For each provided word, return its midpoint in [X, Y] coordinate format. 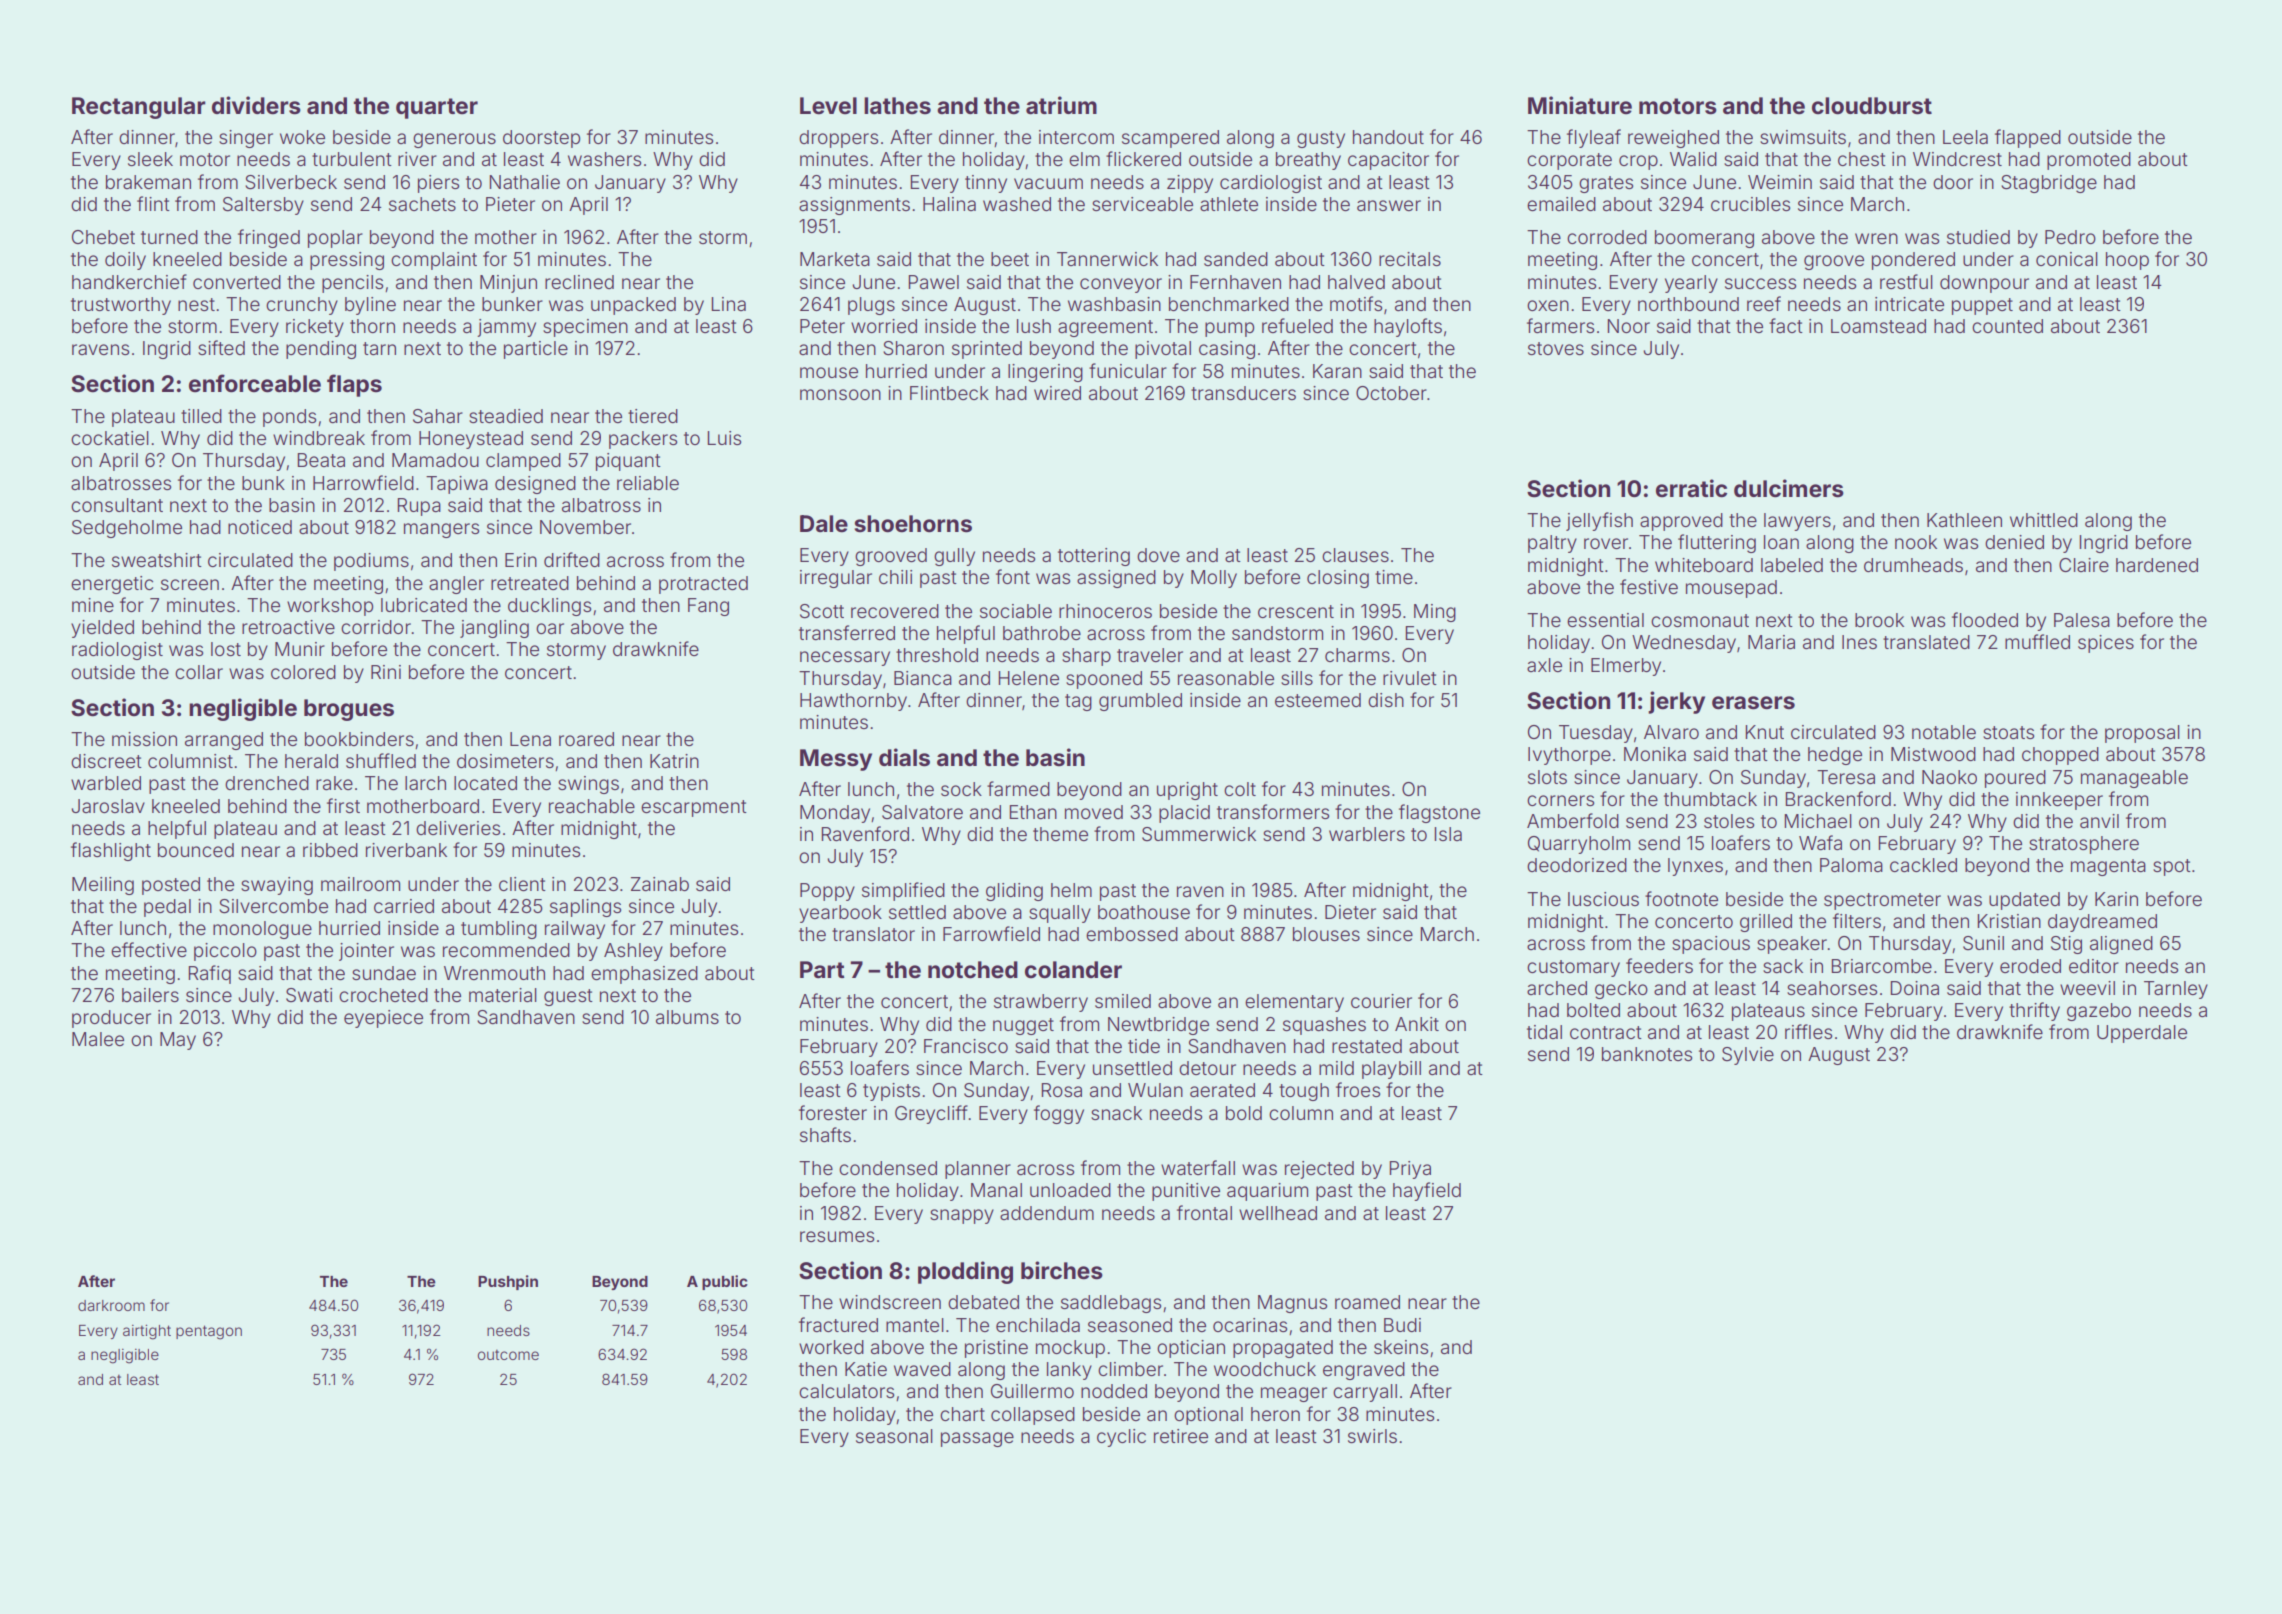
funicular [1128, 370]
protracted [703, 585]
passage [977, 1439]
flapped [2028, 138]
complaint [434, 261]
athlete [1229, 204]
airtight [147, 1332]
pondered [1913, 261]
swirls [1372, 1436]
